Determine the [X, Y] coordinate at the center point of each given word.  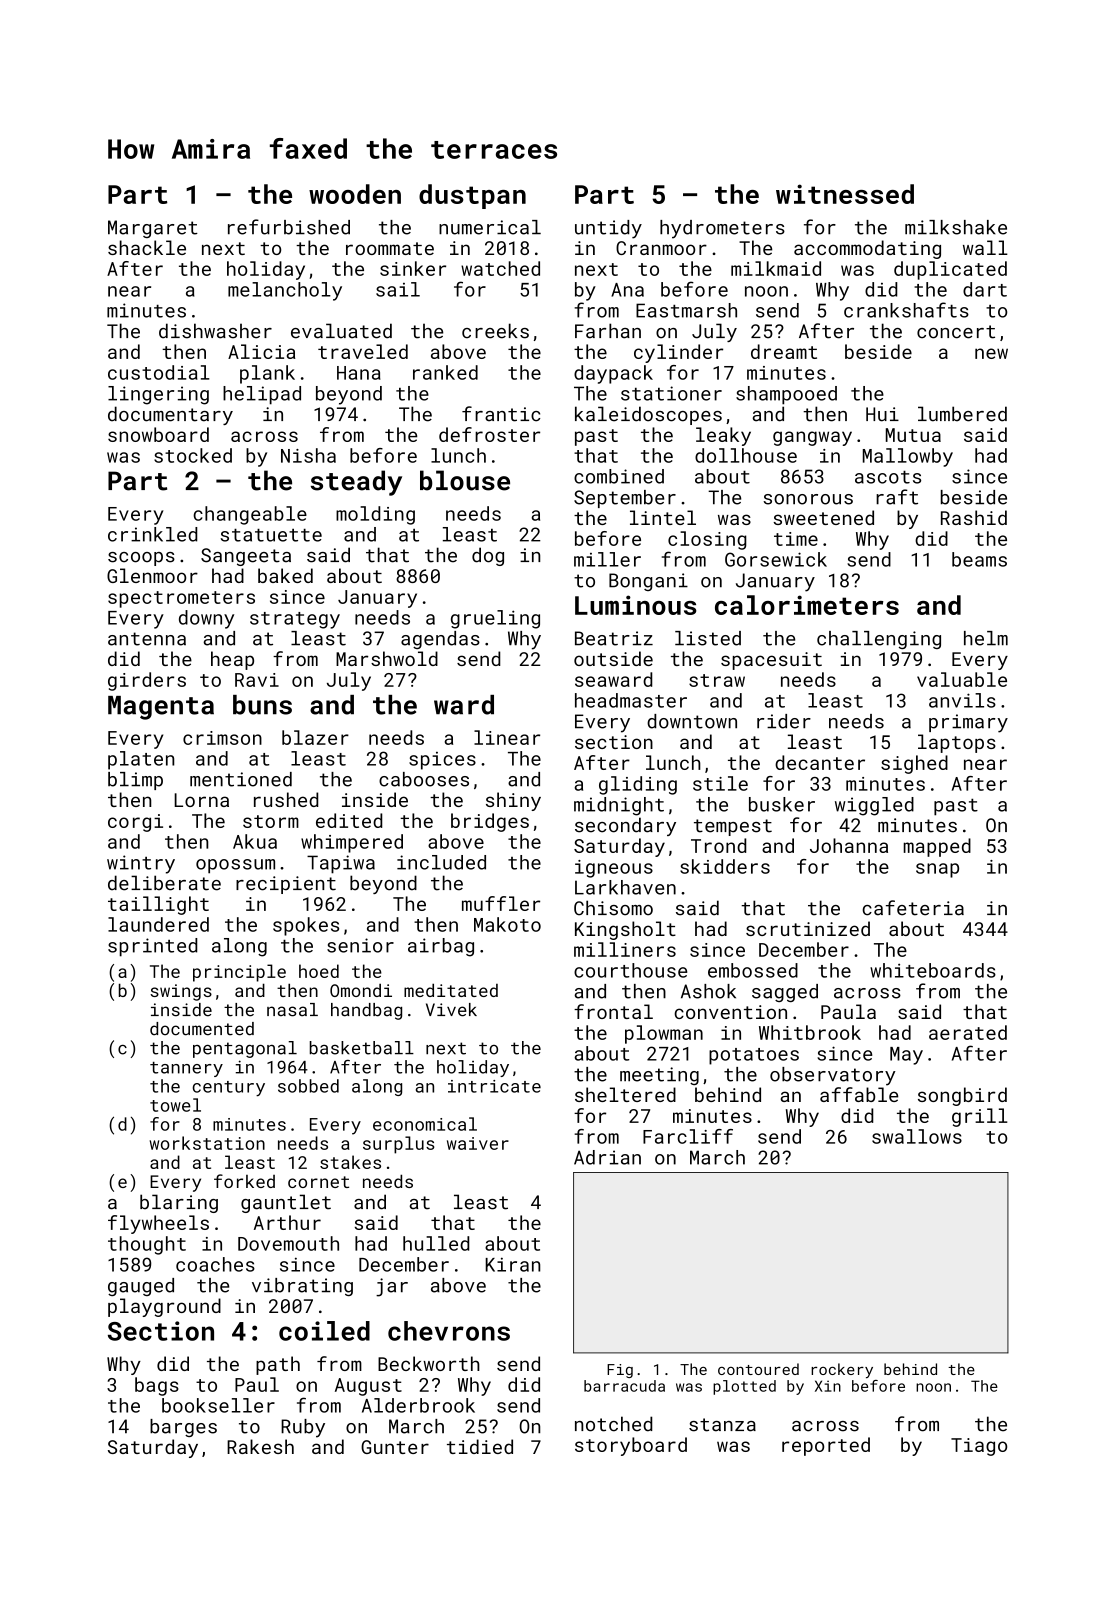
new [991, 353]
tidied [480, 1446]
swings [181, 992]
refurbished [289, 227]
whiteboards [933, 970]
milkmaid [776, 268]
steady [356, 483]
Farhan [608, 331]
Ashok [708, 991]
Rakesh [260, 1446]
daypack [613, 374]
